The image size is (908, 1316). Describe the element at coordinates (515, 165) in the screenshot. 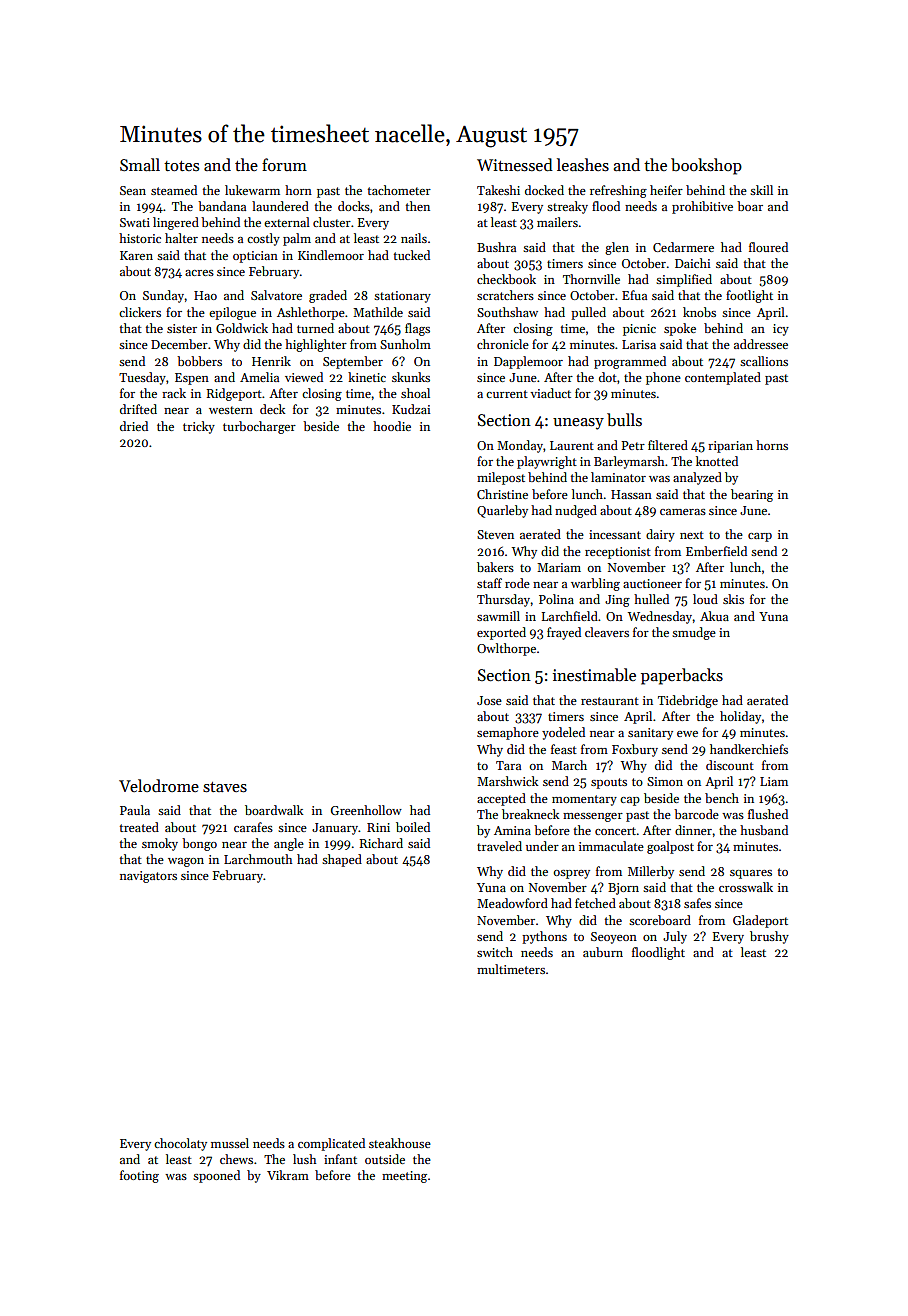

I see `Witnessed` at that location.
